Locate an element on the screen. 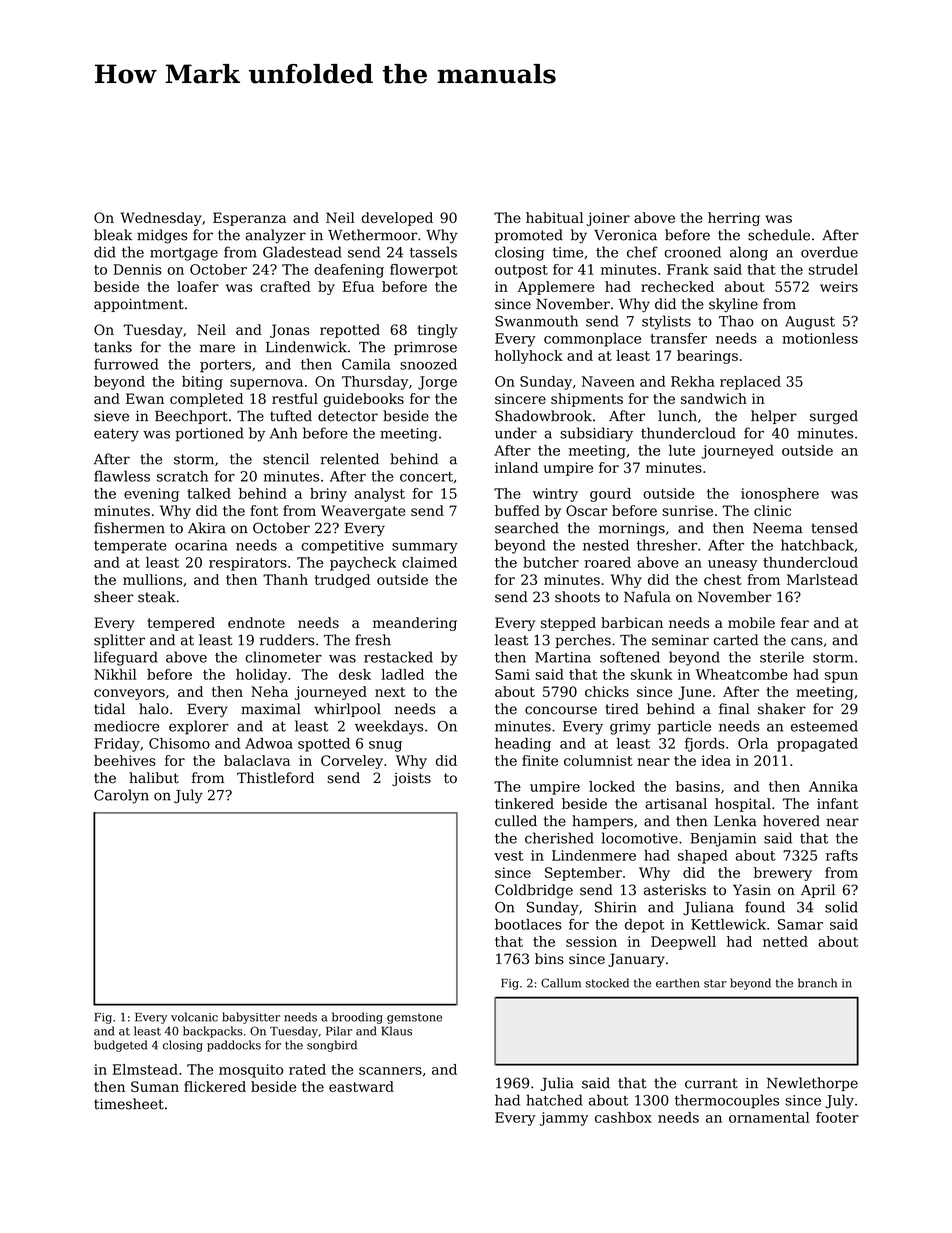 This screenshot has height=1233, width=952. Annika is located at coordinates (833, 786).
